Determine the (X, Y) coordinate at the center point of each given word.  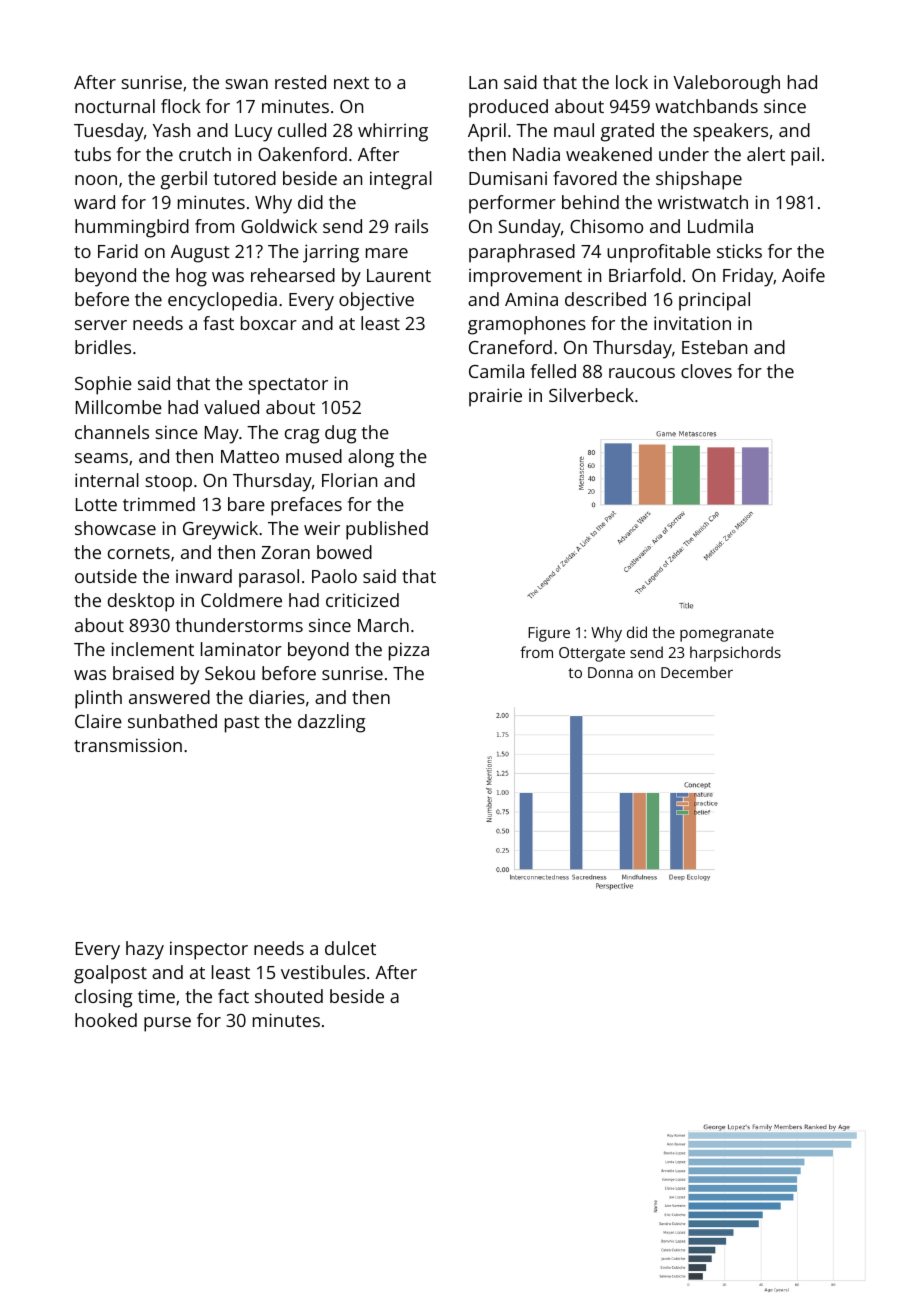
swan (246, 84)
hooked (106, 1020)
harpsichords (735, 654)
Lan (483, 82)
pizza (409, 651)
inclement (152, 649)
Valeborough (726, 84)
